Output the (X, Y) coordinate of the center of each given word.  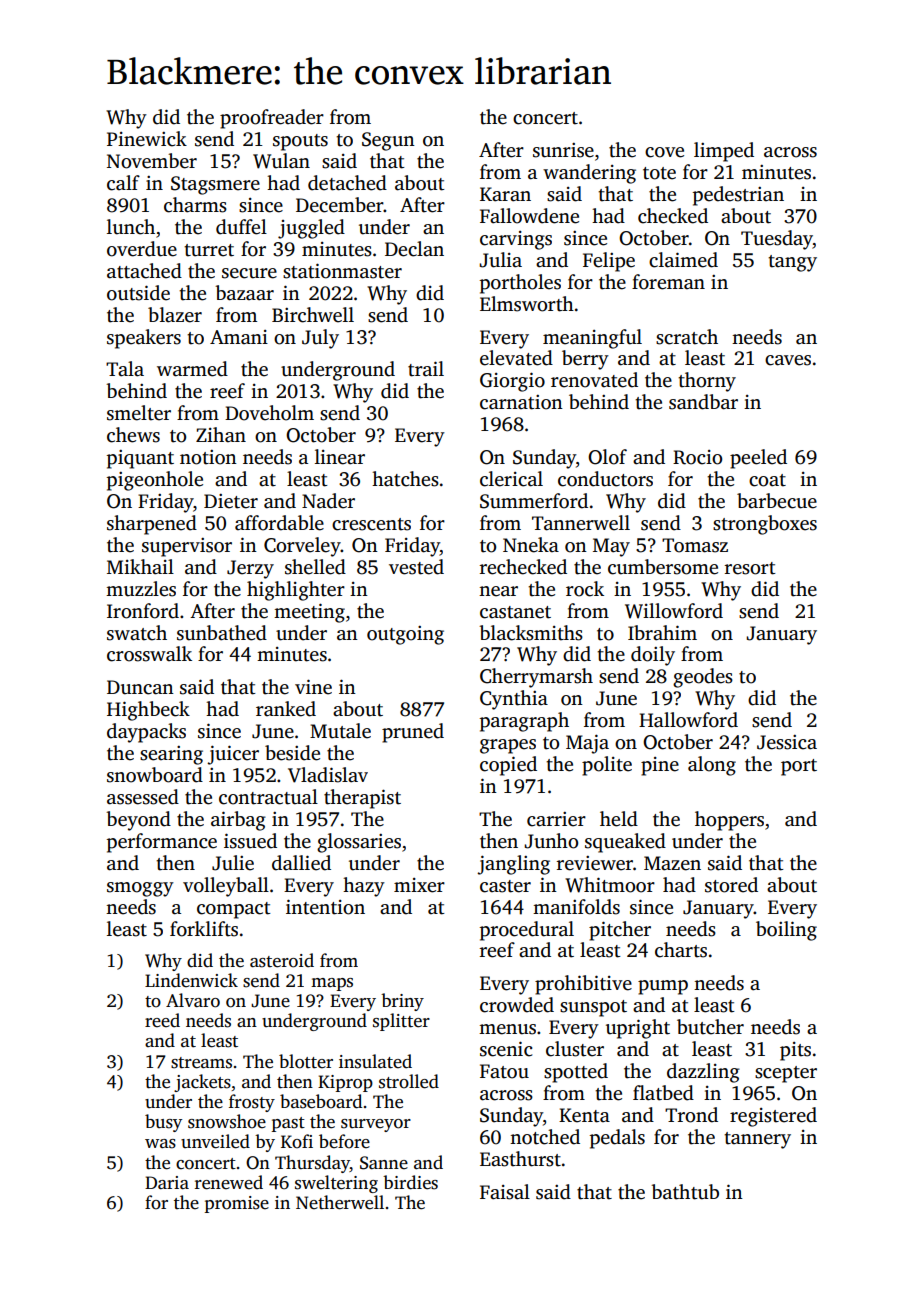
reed (162, 1020)
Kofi (297, 1141)
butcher (710, 1027)
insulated (375, 1061)
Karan (505, 194)
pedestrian (738, 196)
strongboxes (765, 525)
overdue (142, 249)
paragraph (524, 722)
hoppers (729, 821)
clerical (511, 479)
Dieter (231, 501)
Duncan (140, 687)
